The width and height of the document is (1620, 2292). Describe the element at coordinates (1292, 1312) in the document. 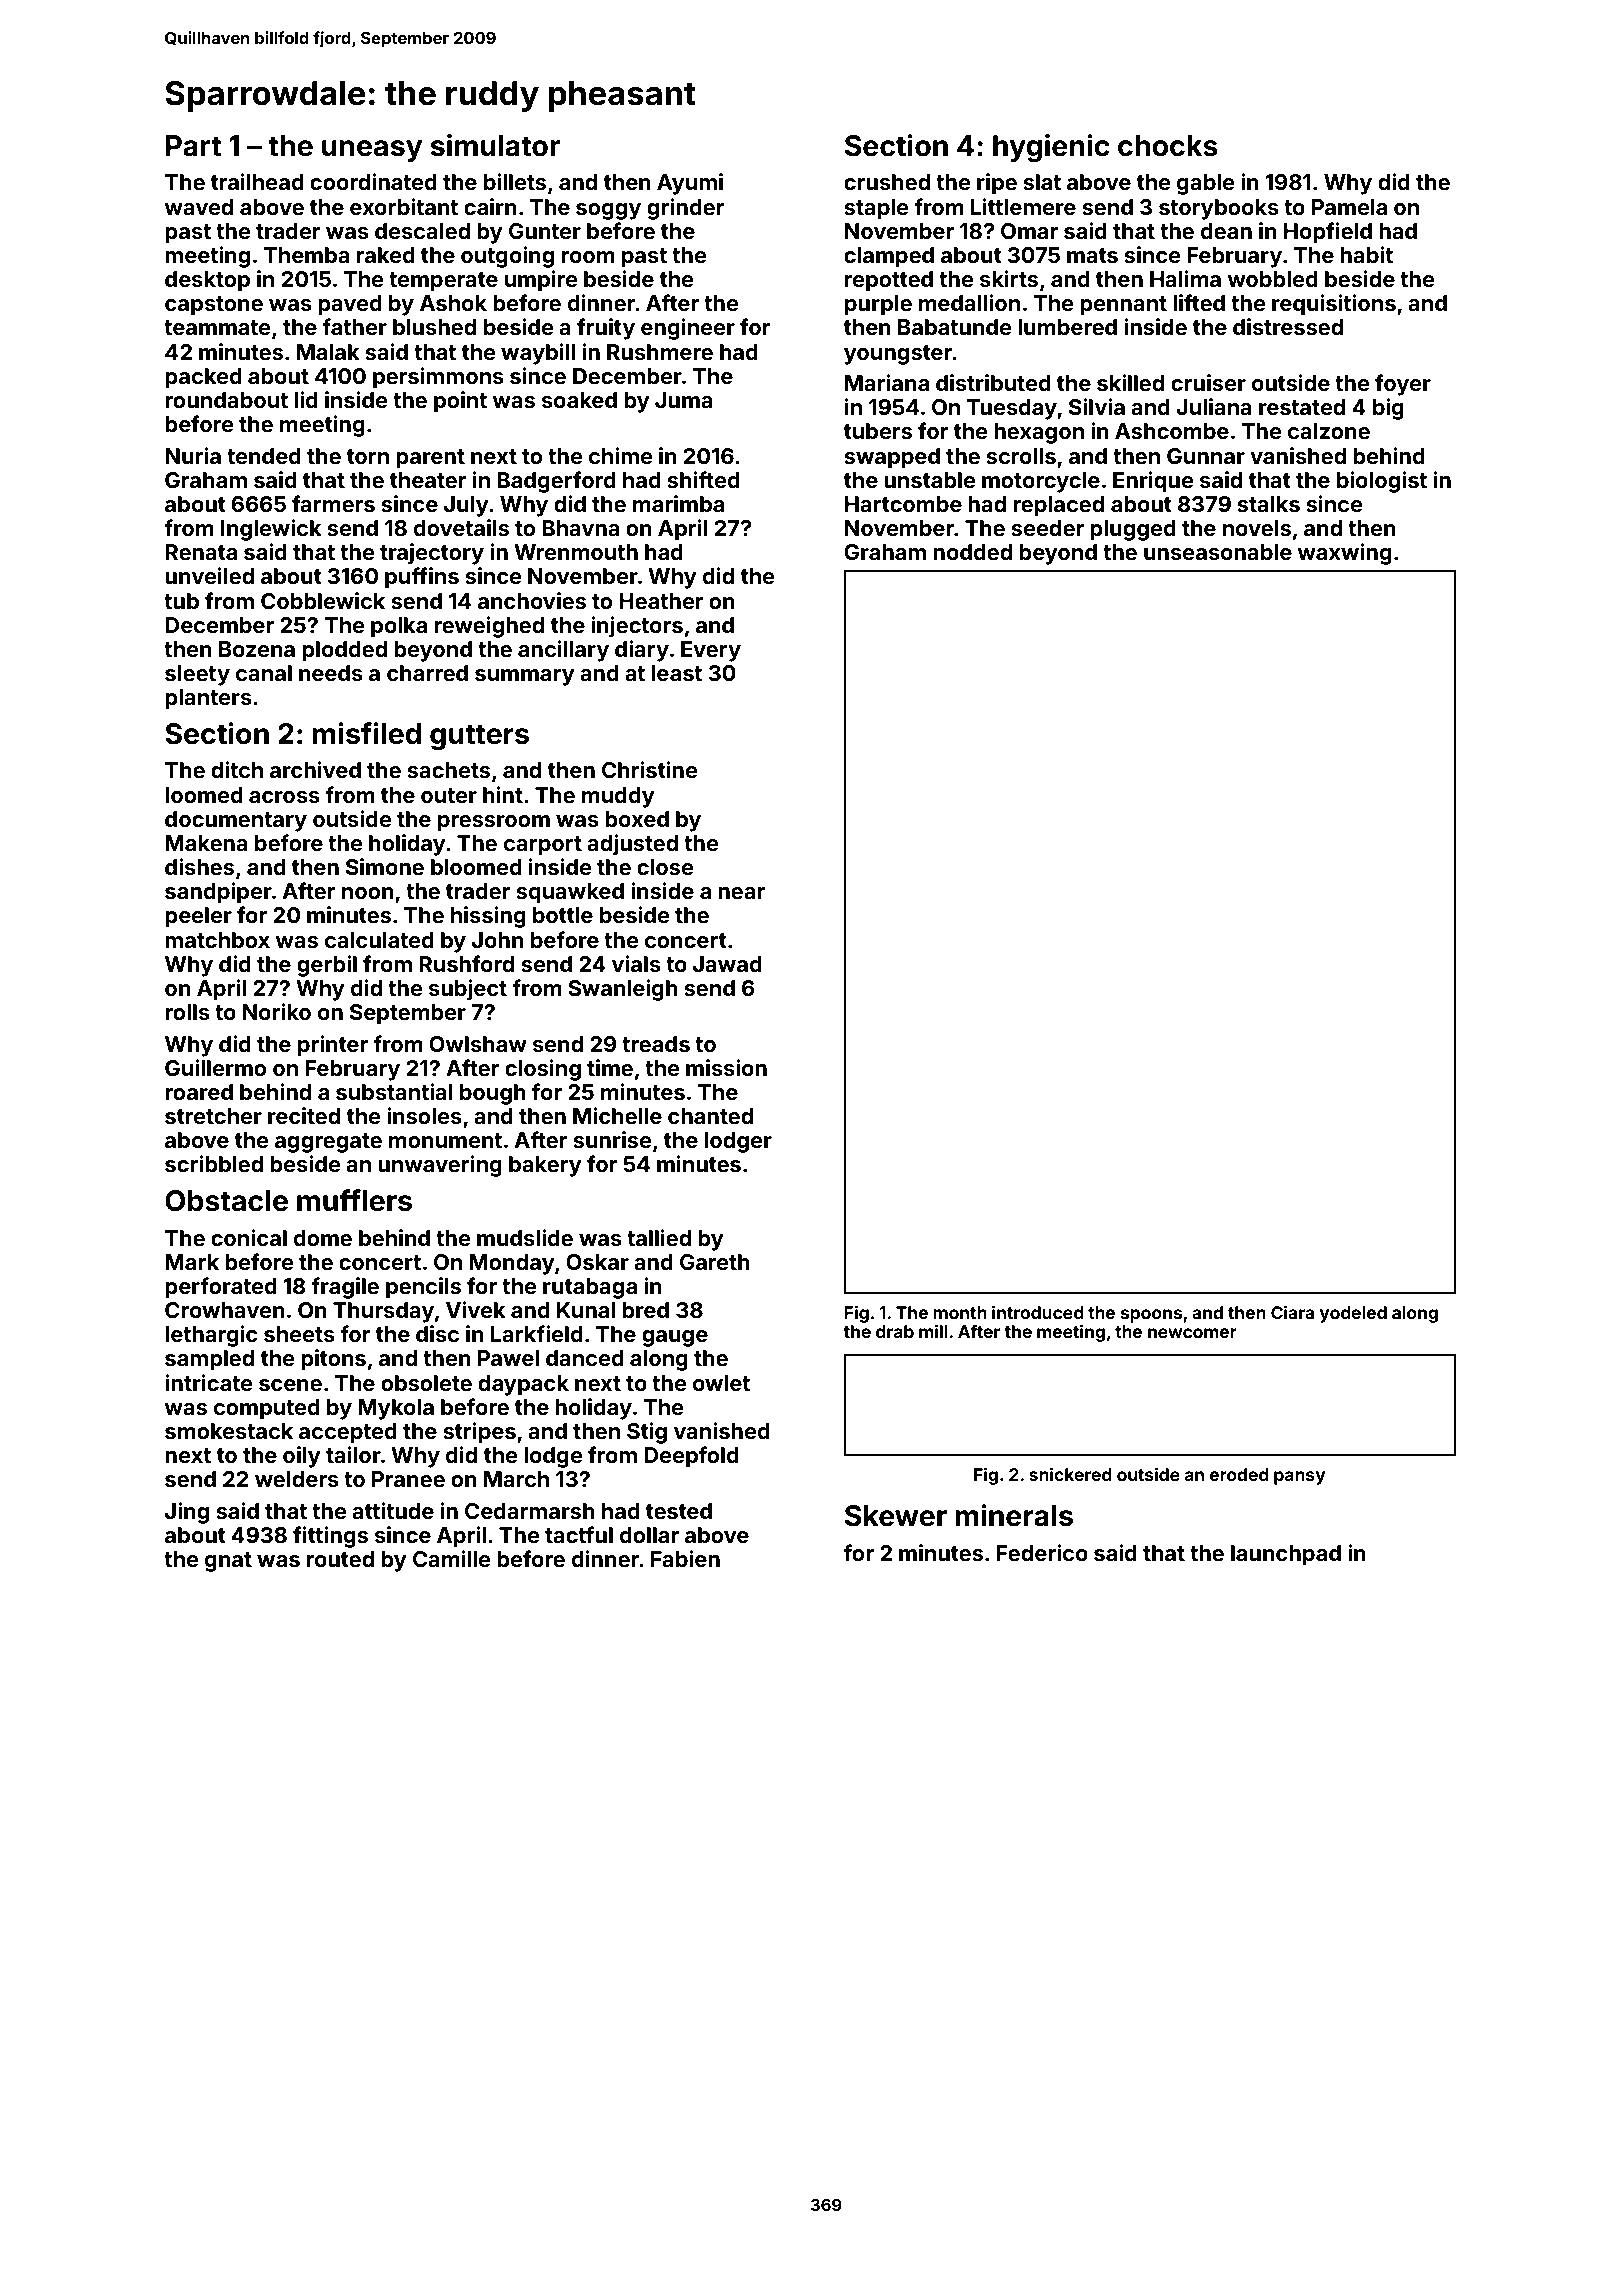

I see `Ciara` at that location.
